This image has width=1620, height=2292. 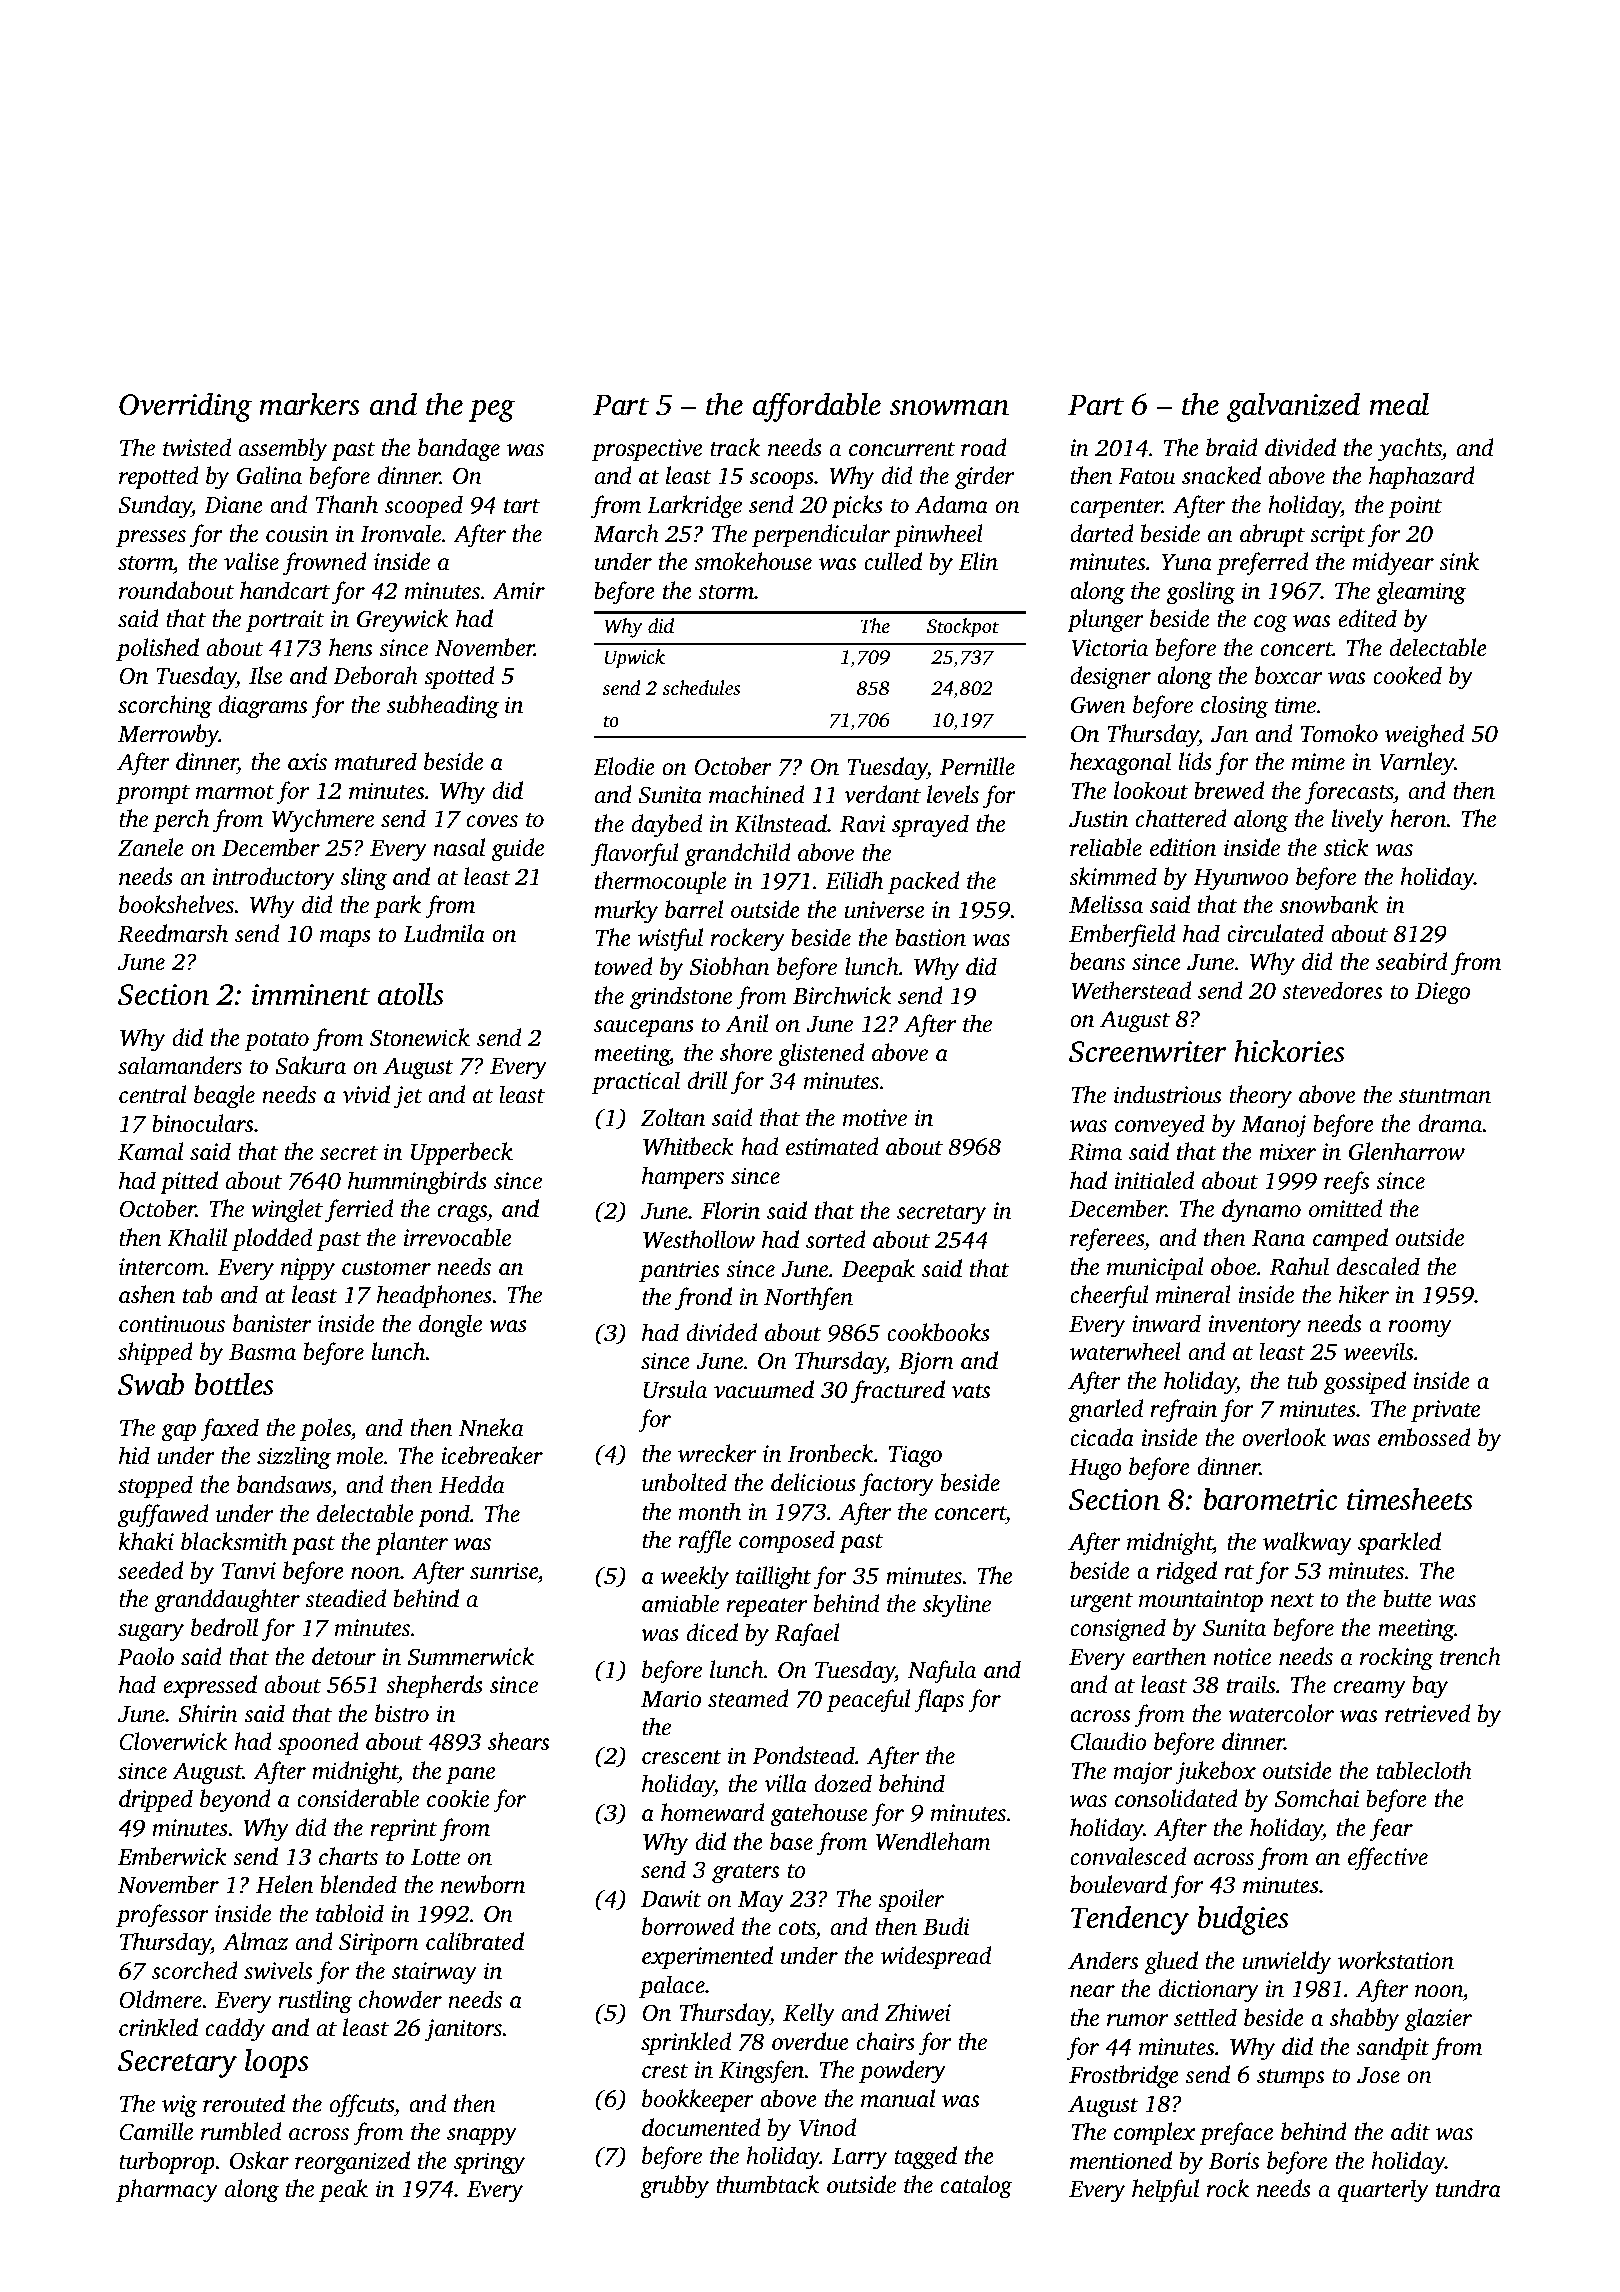 I want to click on Diane, so click(x=233, y=505).
